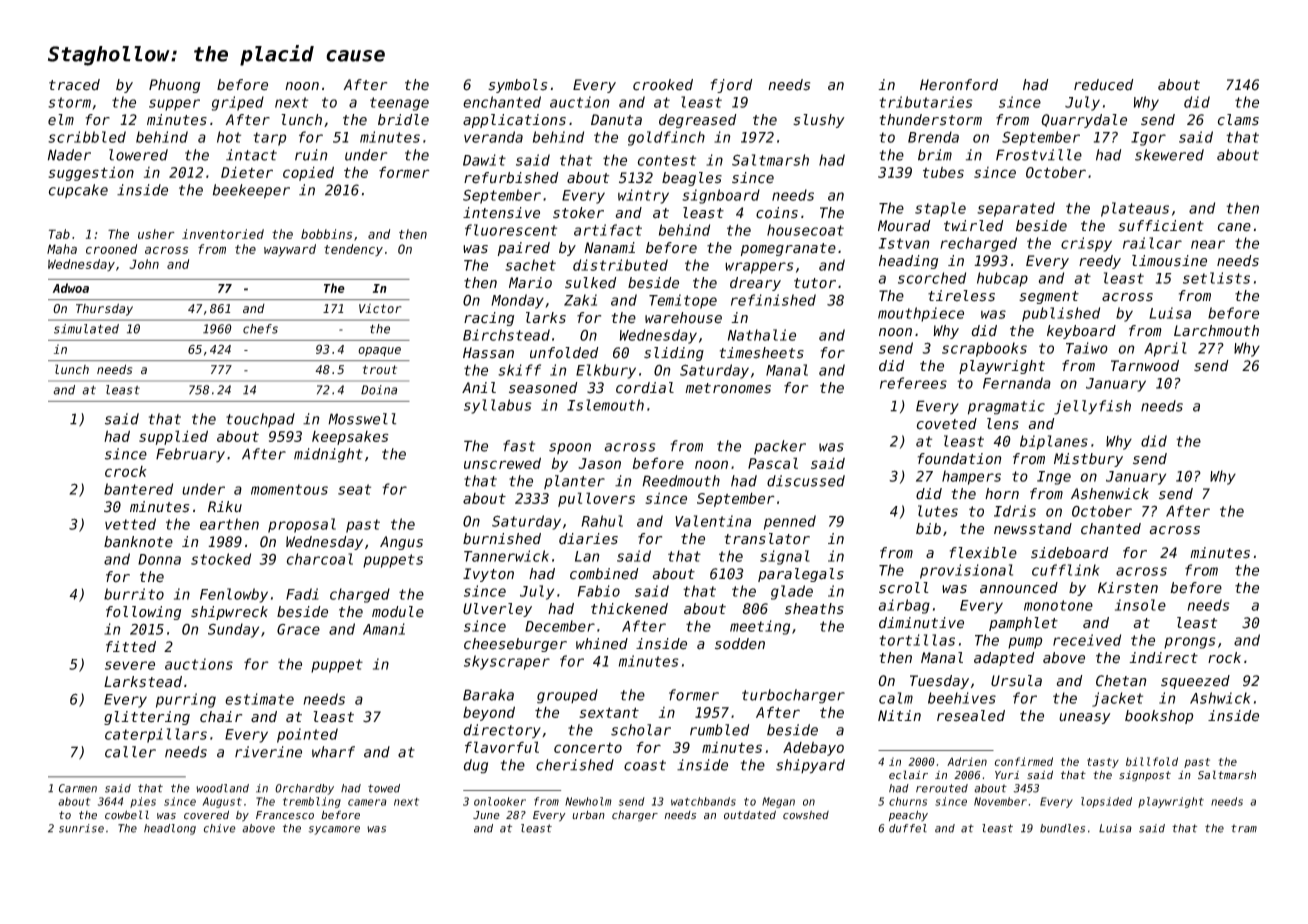  I want to click on trout, so click(380, 369).
